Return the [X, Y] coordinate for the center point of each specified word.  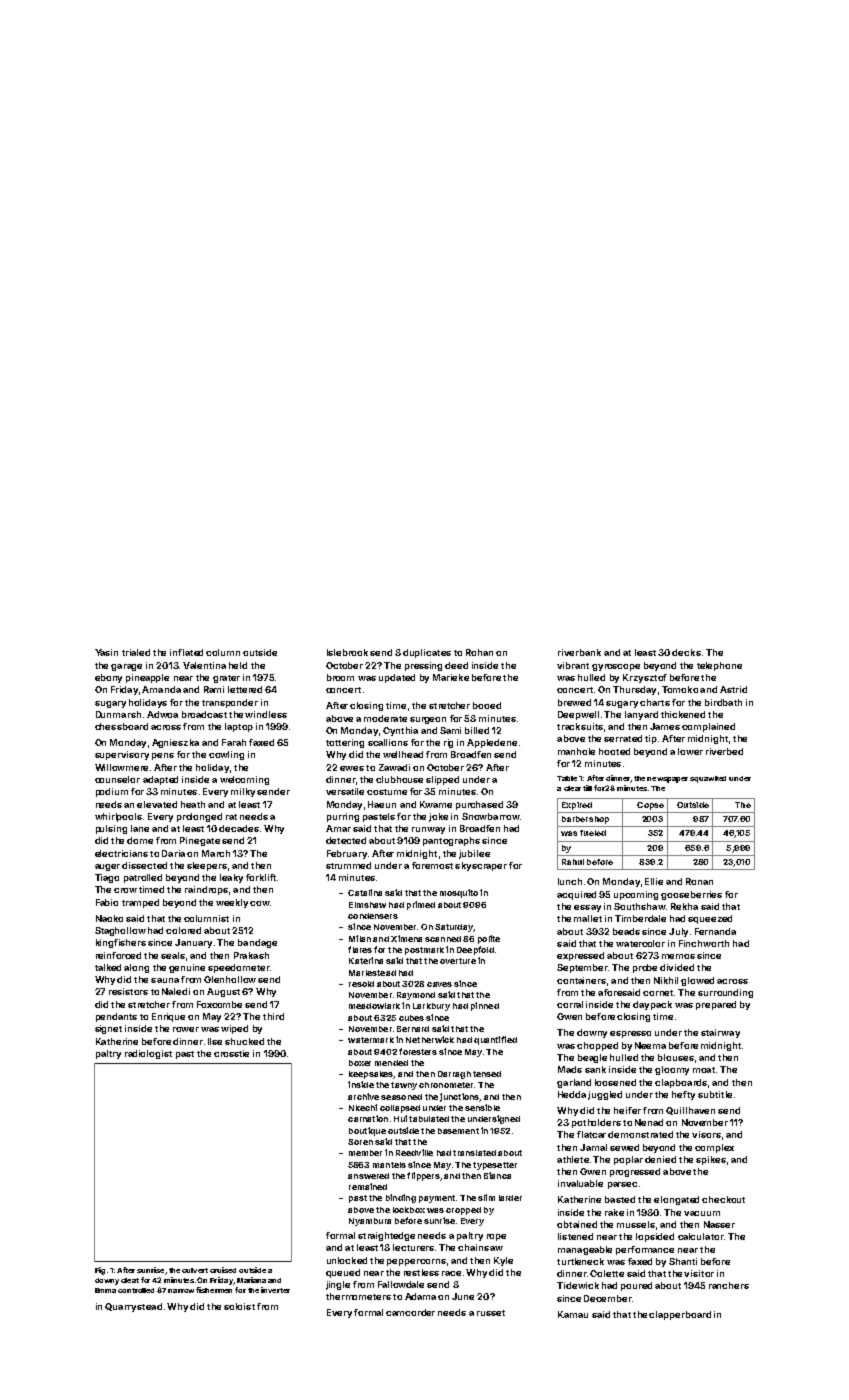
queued [343, 1273]
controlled [136, 1290]
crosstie [231, 1053]
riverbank [579, 652]
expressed [580, 956]
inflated [186, 652]
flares [360, 949]
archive [363, 1096]
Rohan [479, 652]
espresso [630, 1034]
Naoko [109, 918]
